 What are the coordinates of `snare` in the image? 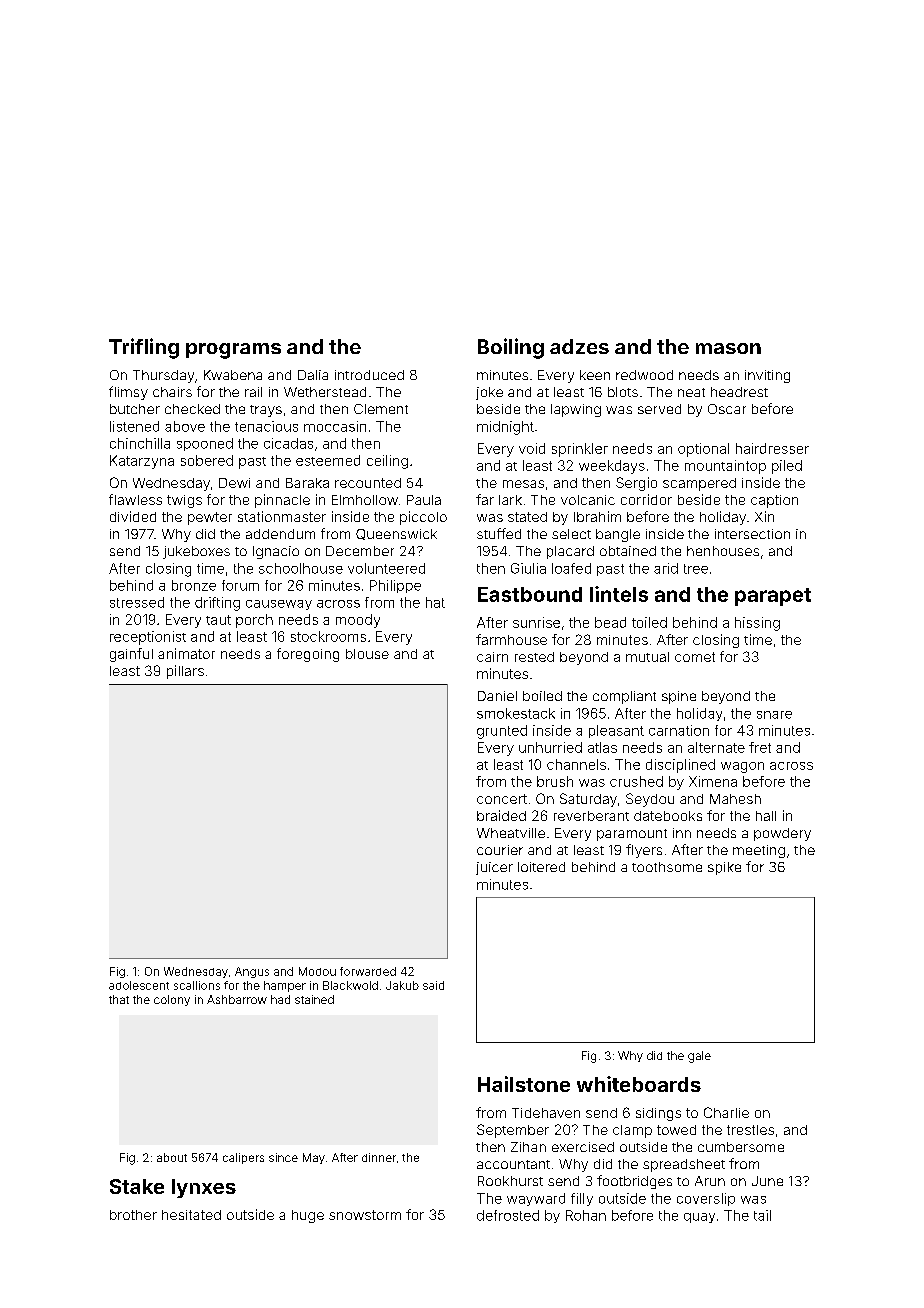 It's located at (774, 715).
